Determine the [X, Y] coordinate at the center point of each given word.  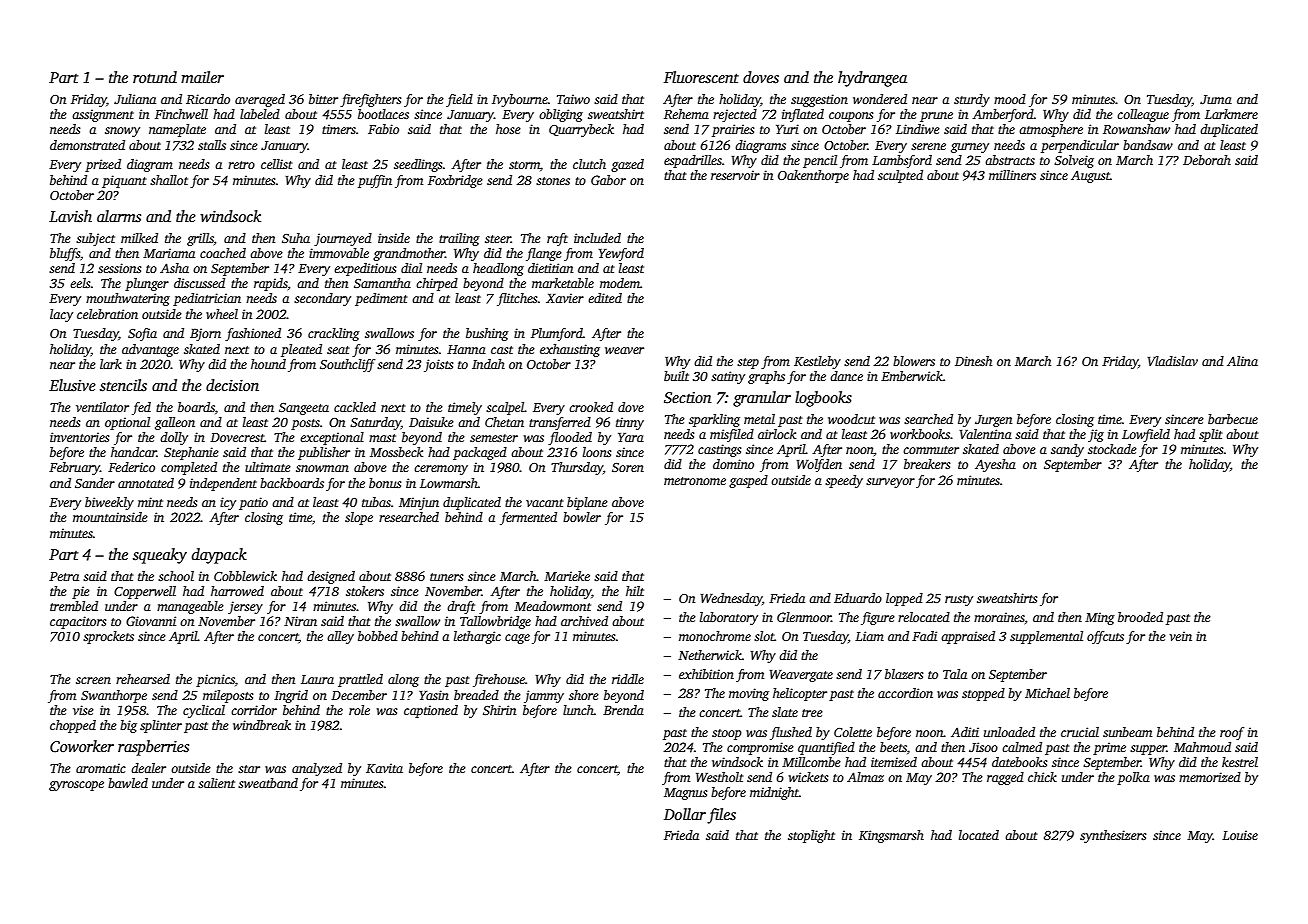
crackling [334, 334]
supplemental [1046, 637]
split [1211, 435]
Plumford [557, 334]
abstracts [1010, 160]
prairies [733, 130]
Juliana [135, 99]
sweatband [268, 783]
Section [688, 397]
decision [232, 385]
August [1090, 176]
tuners [447, 577]
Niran [300, 621]
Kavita [384, 768]
